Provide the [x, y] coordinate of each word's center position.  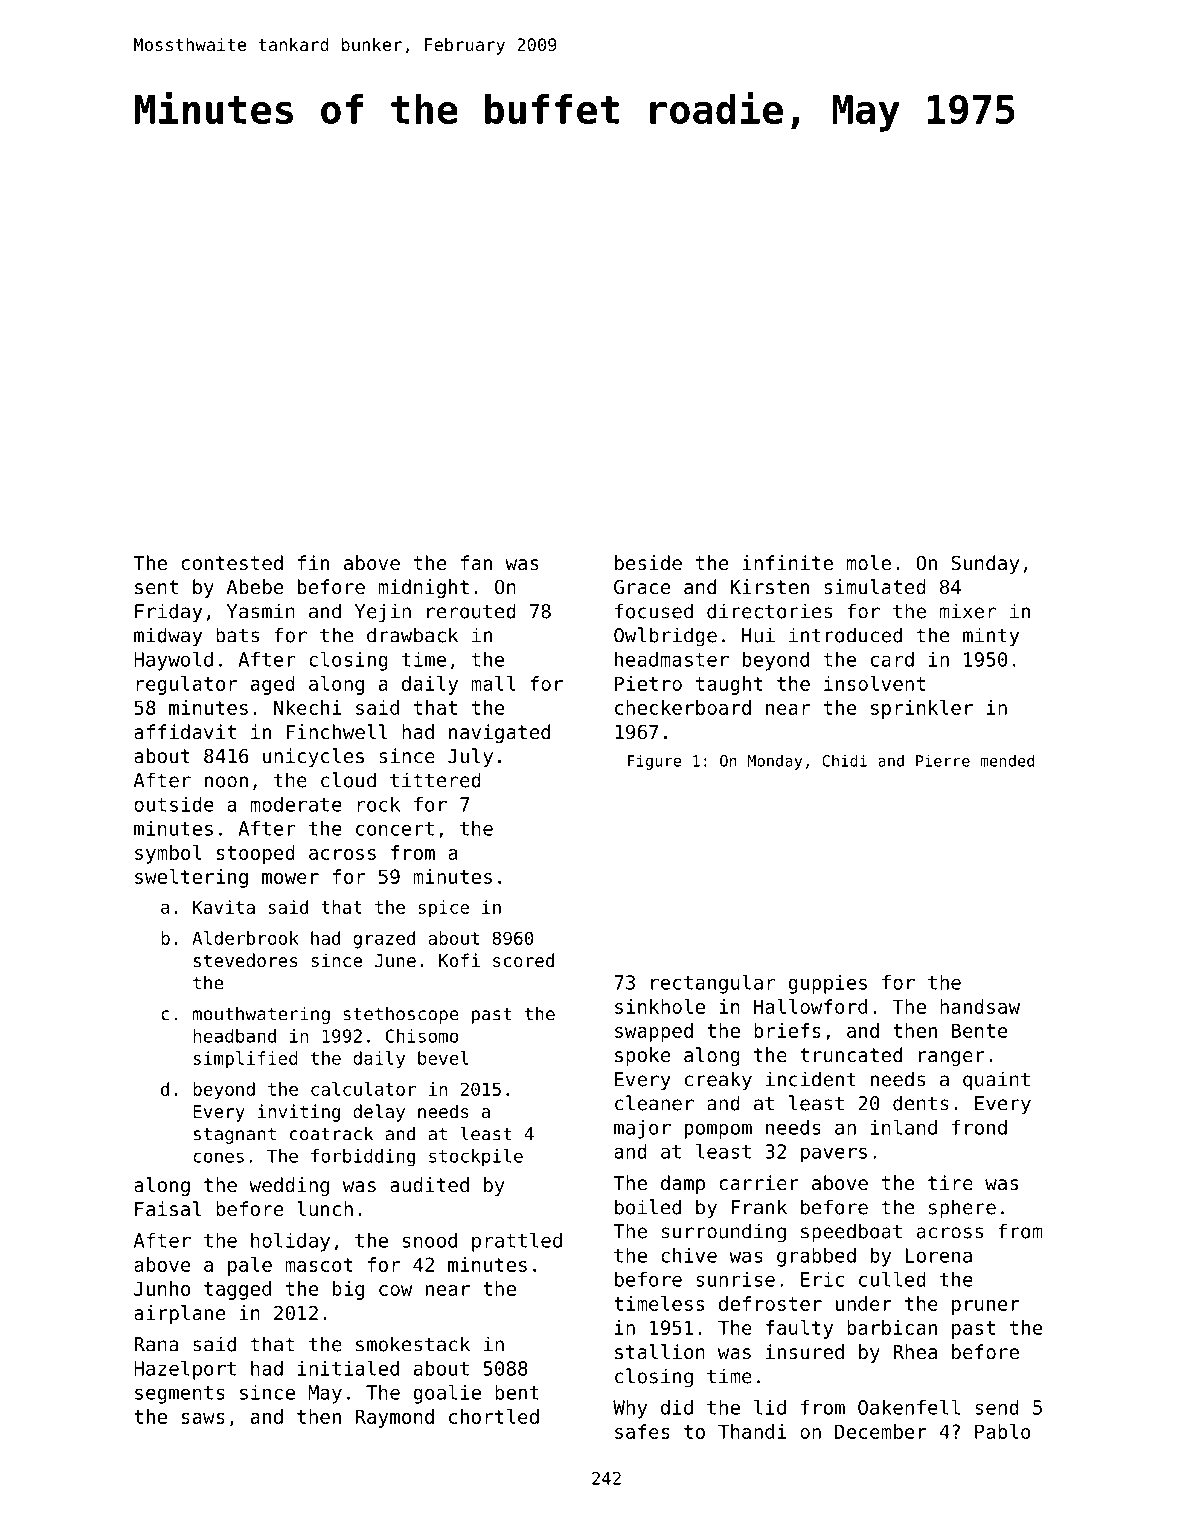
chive [689, 1255]
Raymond [394, 1418]
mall [493, 683]
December [881, 1431]
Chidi [844, 761]
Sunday [985, 564]
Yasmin [261, 611]
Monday [775, 762]
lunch [325, 1209]
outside [174, 804]
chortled [494, 1416]
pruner [986, 1307]
